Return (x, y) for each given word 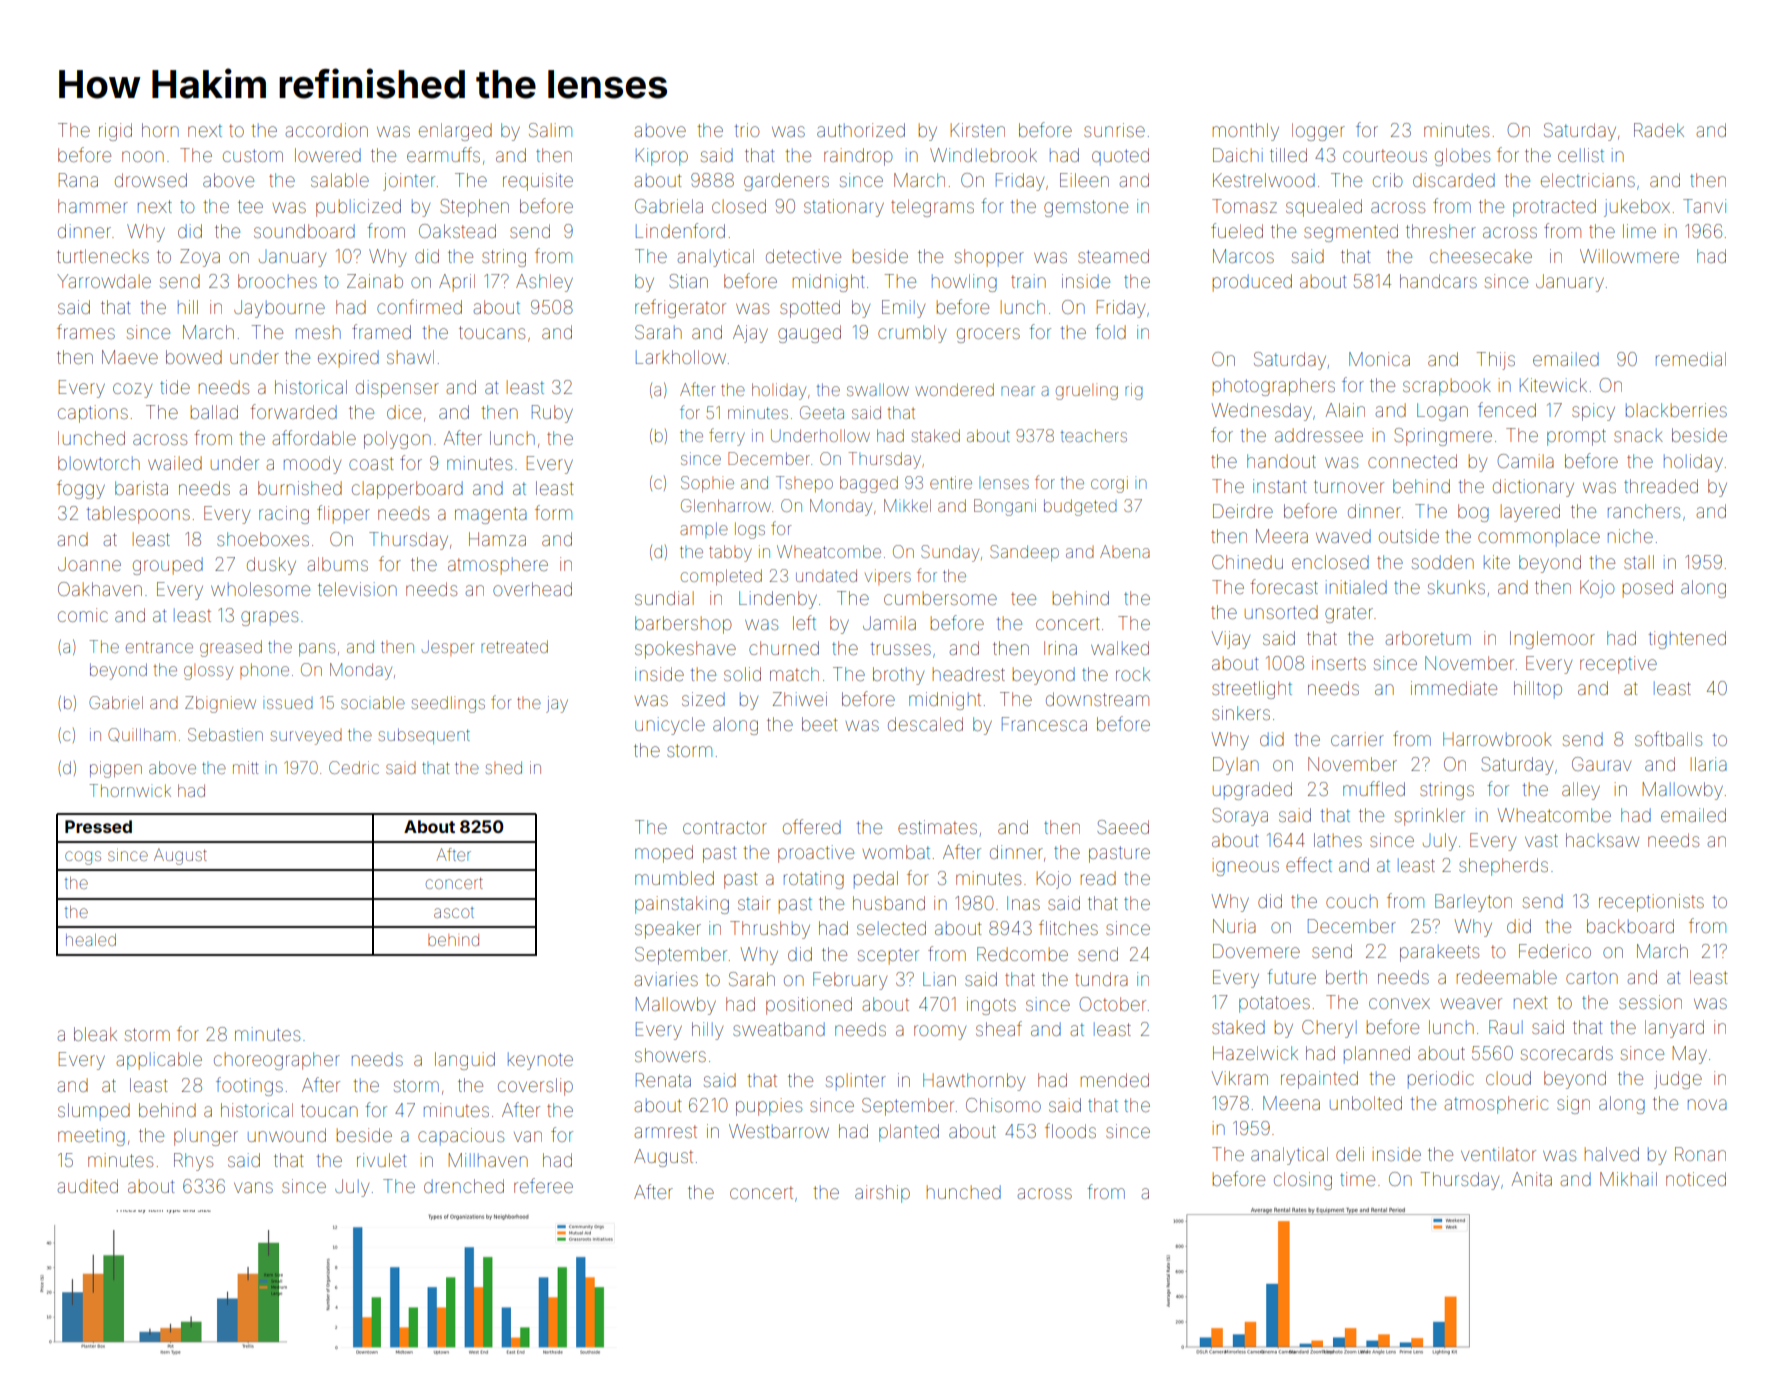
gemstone (1086, 208)
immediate (1454, 688)
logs (750, 530)
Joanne (89, 564)
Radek (1659, 130)
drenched (464, 1186)
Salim (550, 130)
